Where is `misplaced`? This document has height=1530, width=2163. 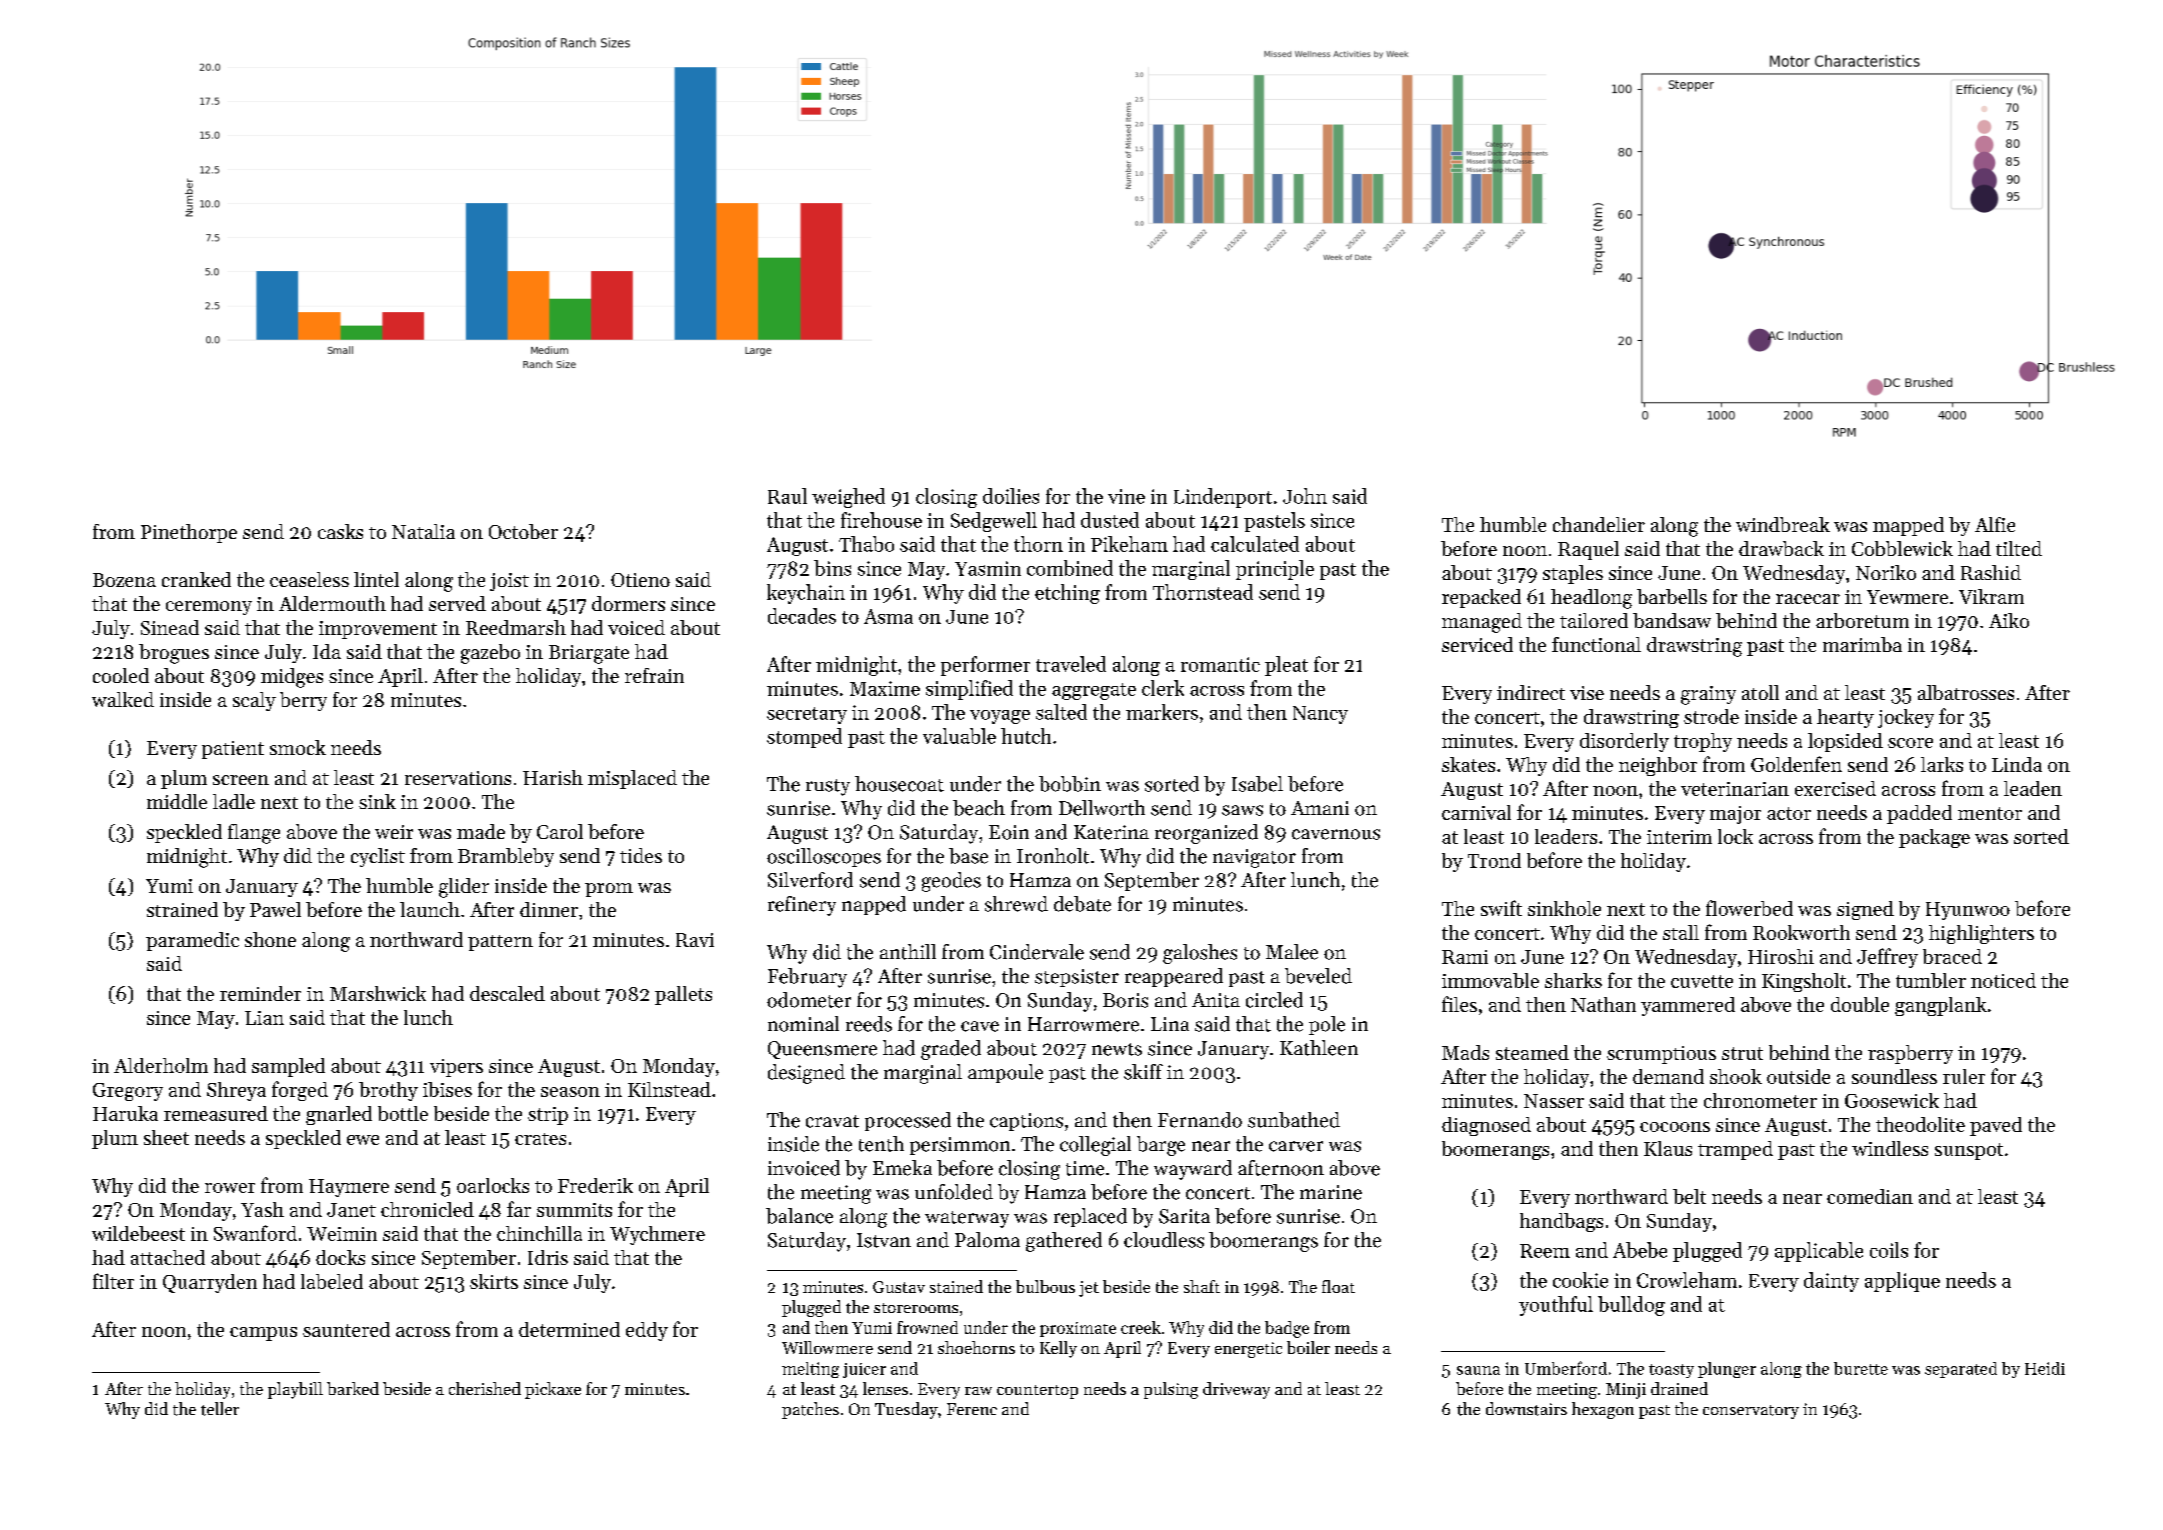 misplaced is located at coordinates (632, 779).
